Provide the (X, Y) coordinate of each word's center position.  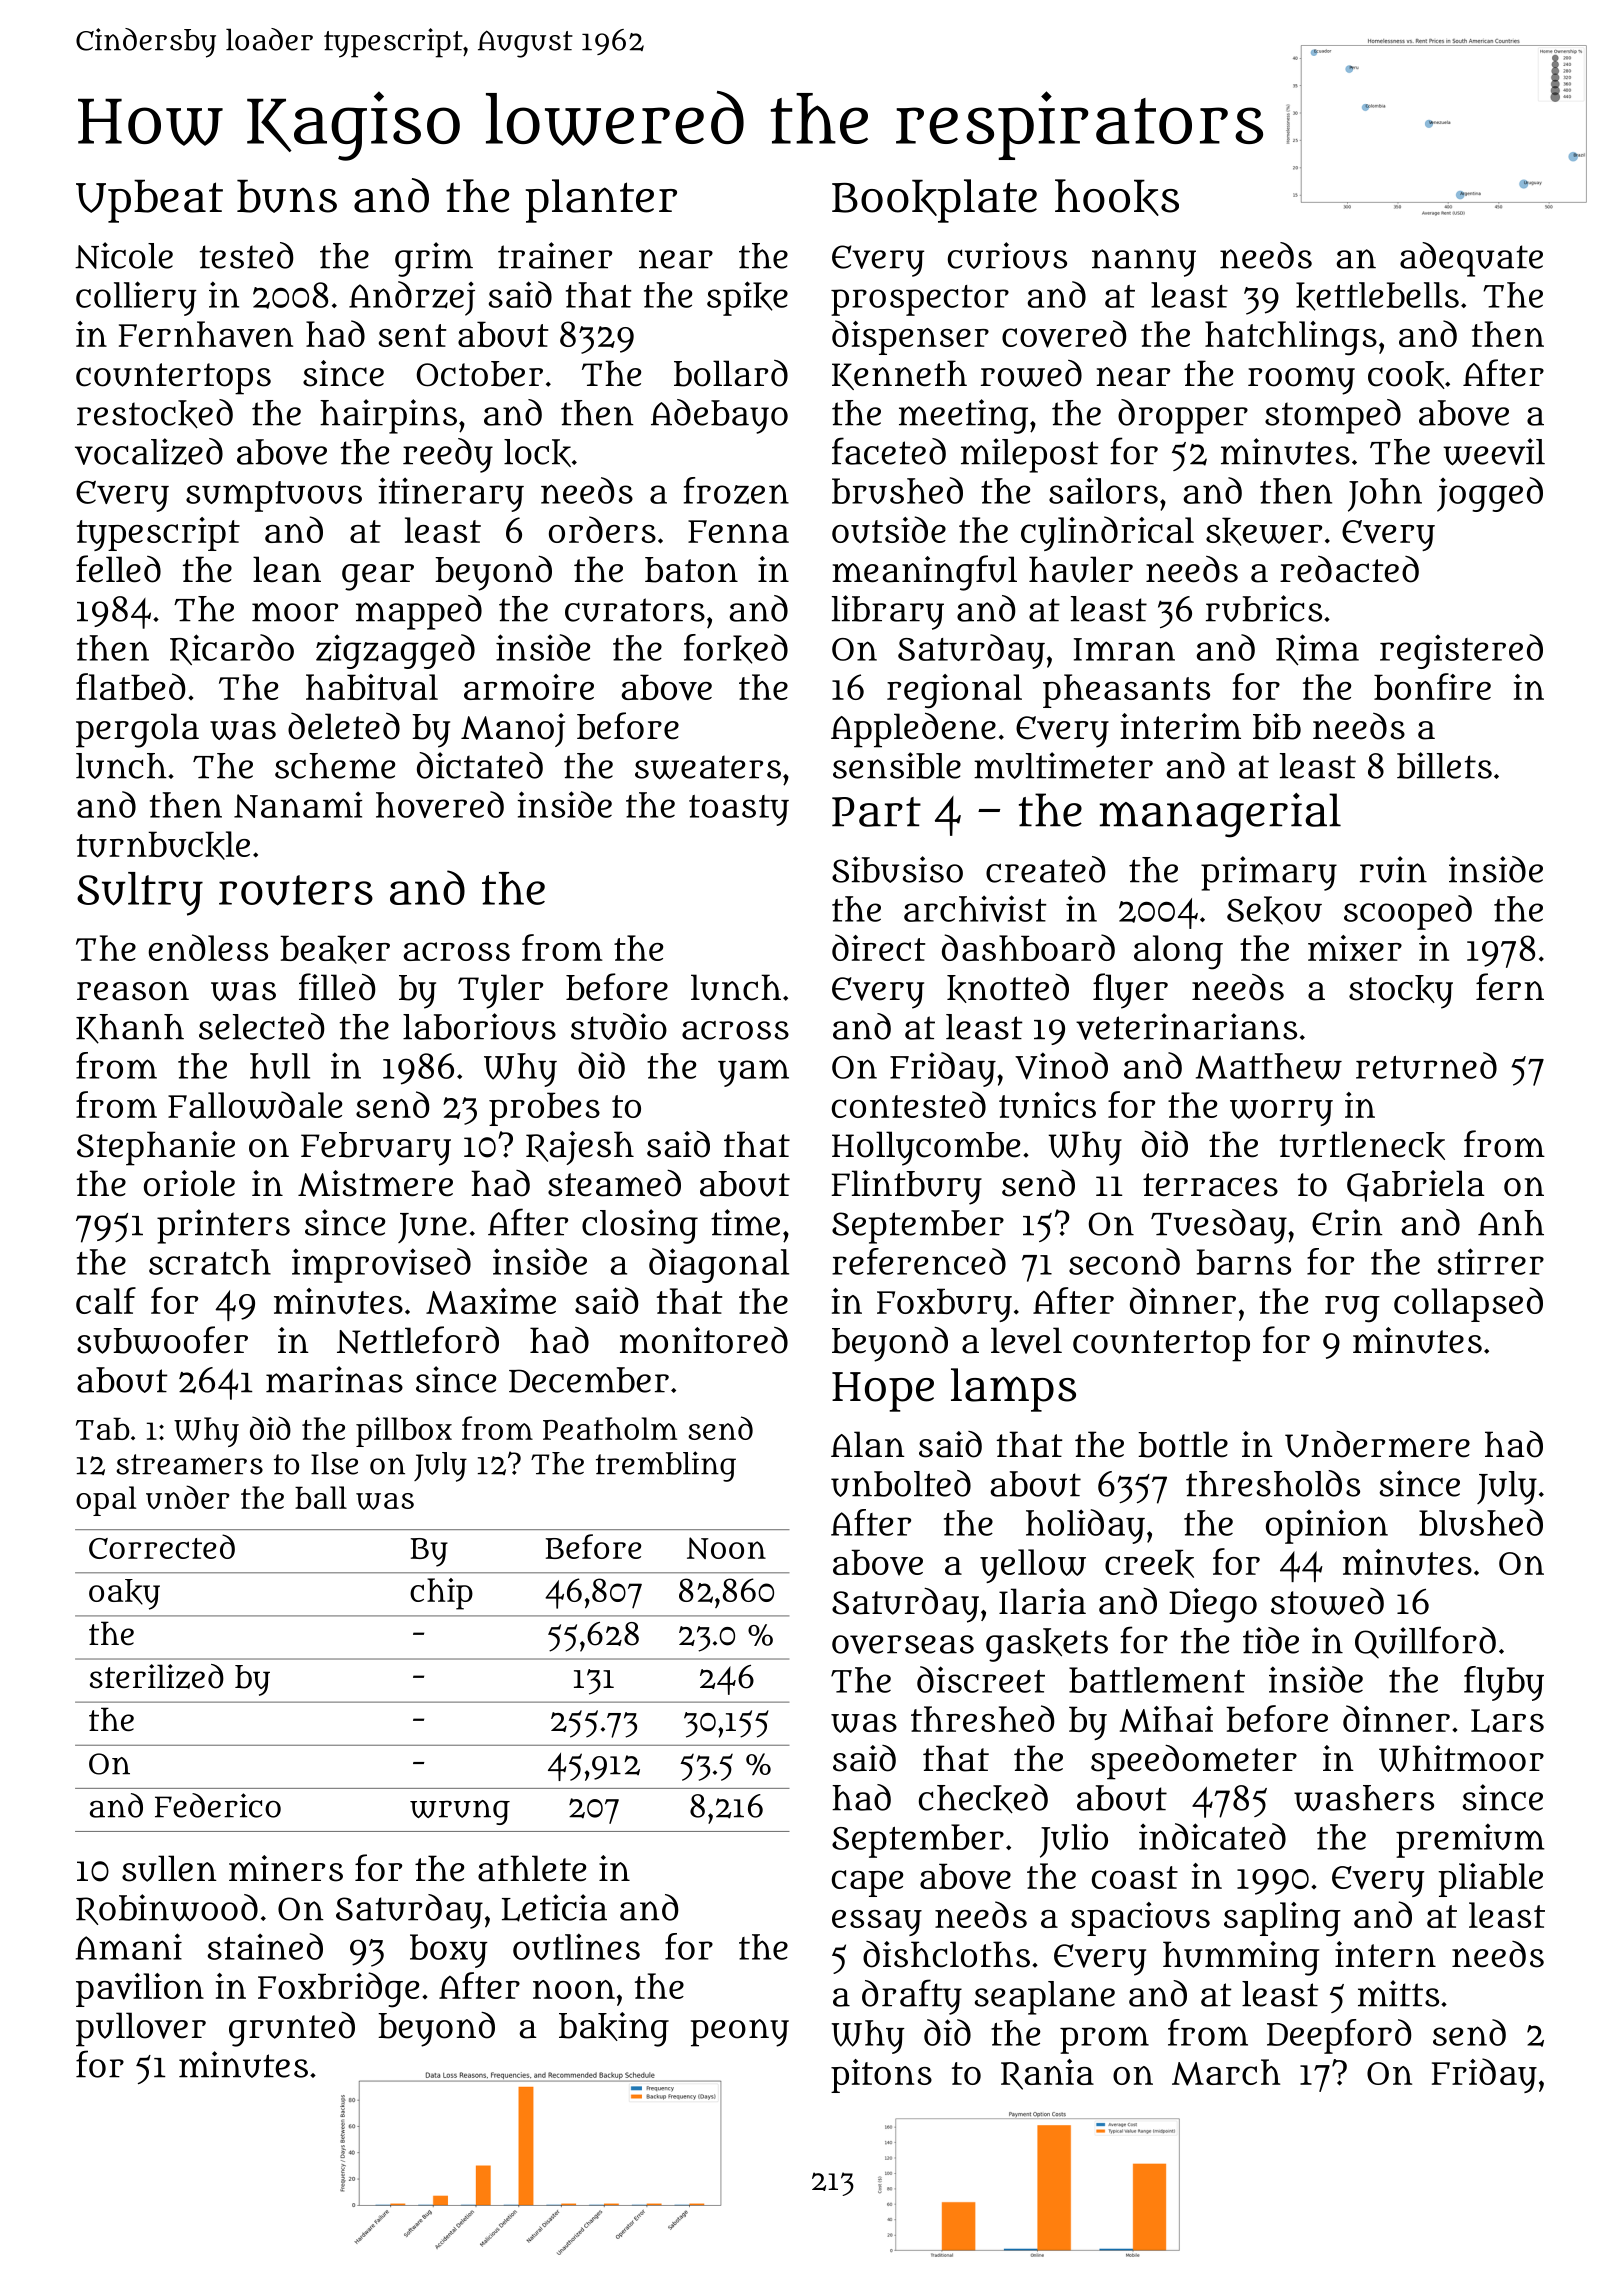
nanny (1144, 263)
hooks (1117, 197)
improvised (381, 1265)
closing (640, 1226)
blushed (1481, 1522)
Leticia (554, 1908)
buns (287, 196)
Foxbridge (338, 1990)
